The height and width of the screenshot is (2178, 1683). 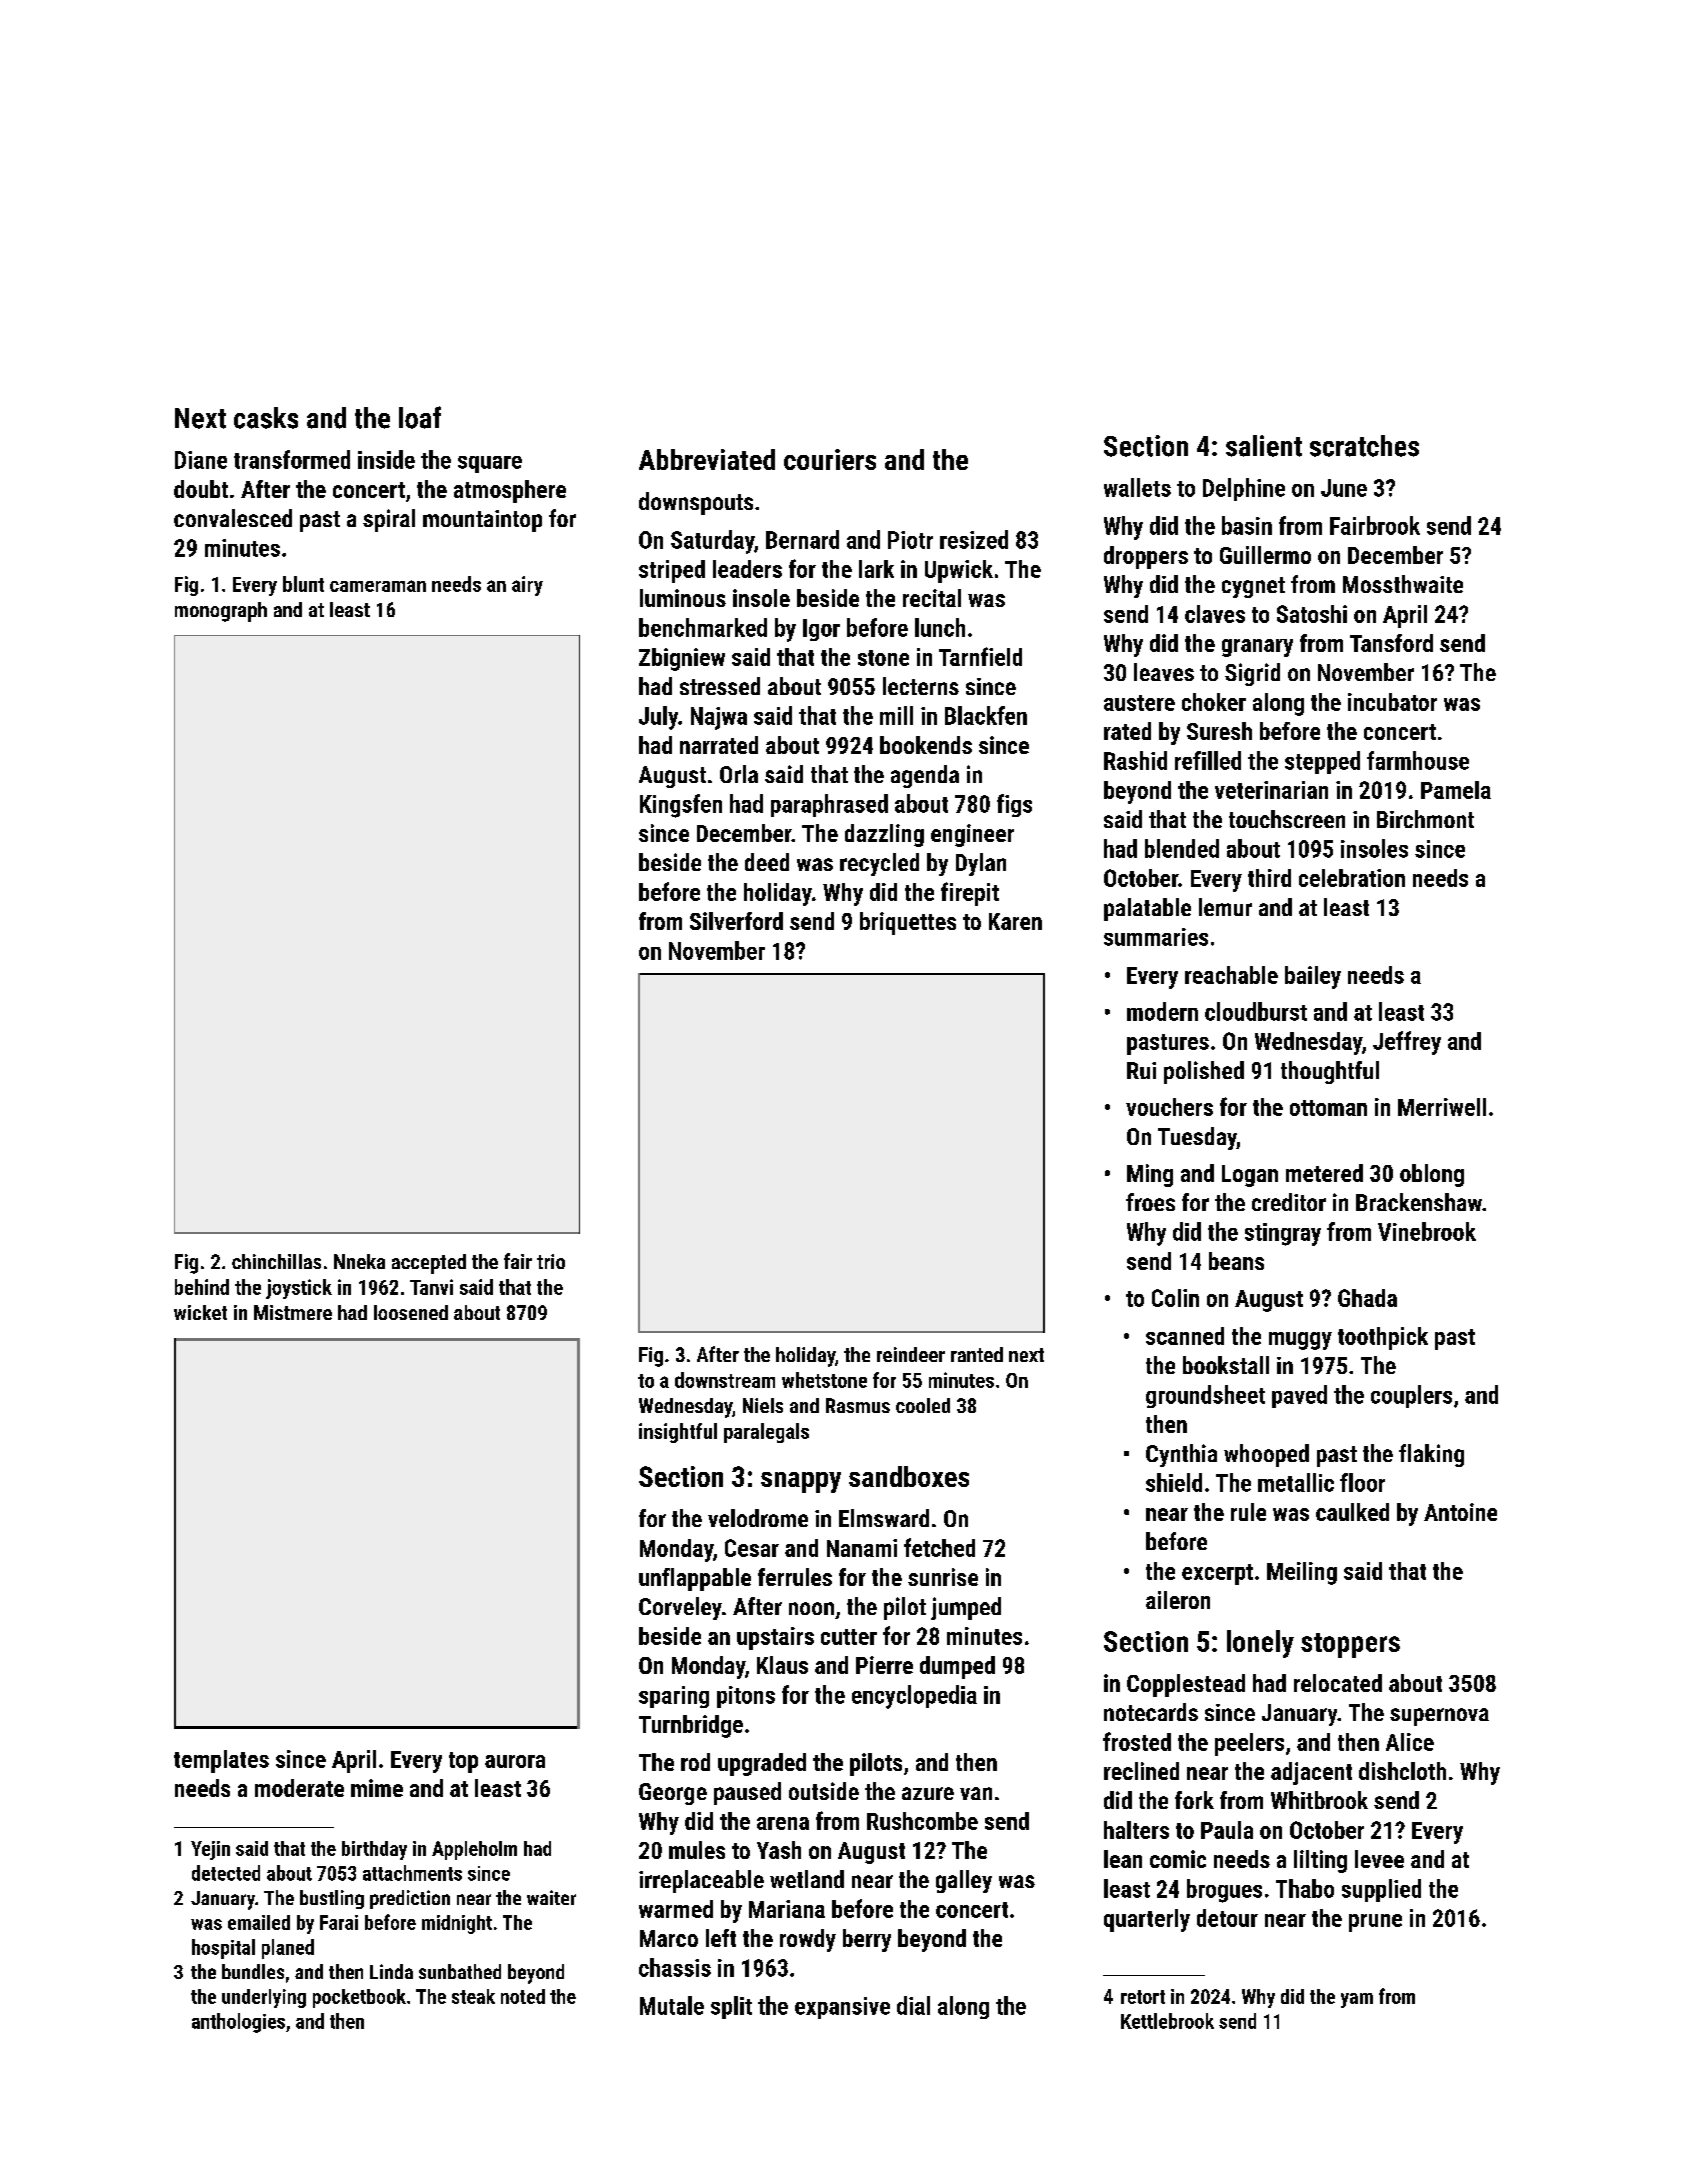 What do you see at coordinates (266, 418) in the screenshot?
I see `casks` at bounding box center [266, 418].
